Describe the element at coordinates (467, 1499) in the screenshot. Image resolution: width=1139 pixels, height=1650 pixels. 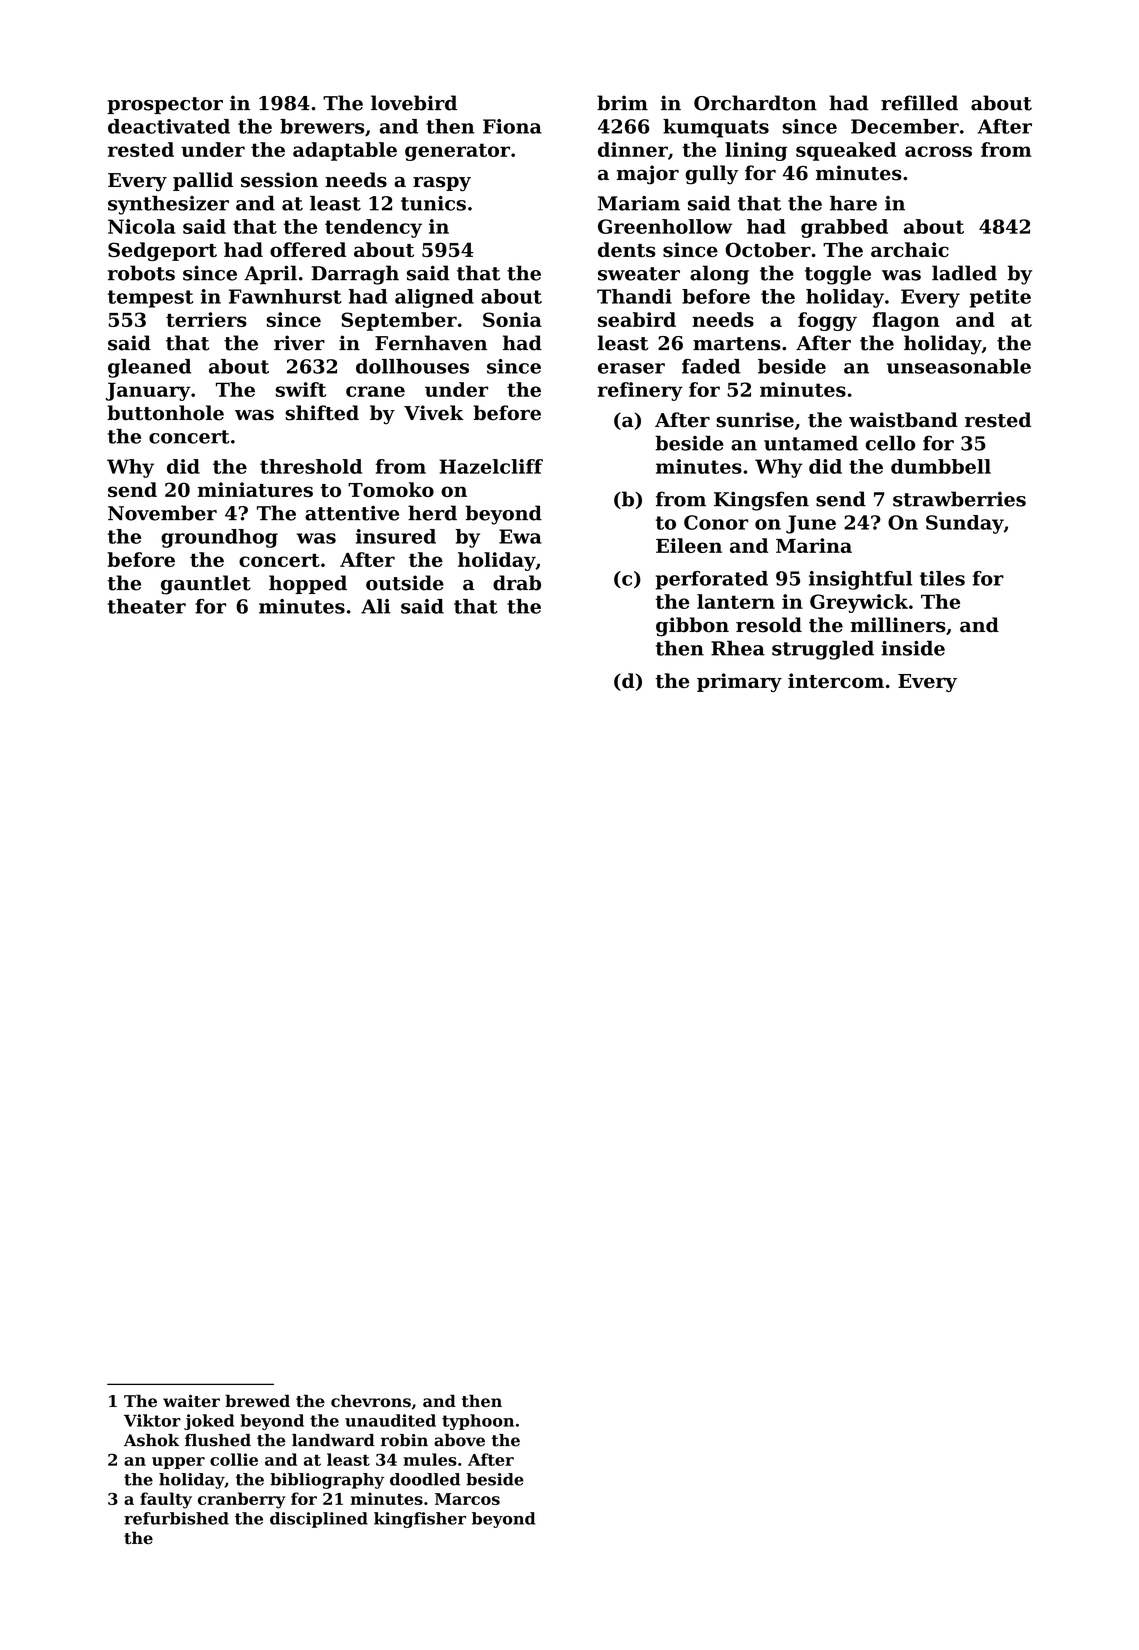
I see `Marcos` at that location.
